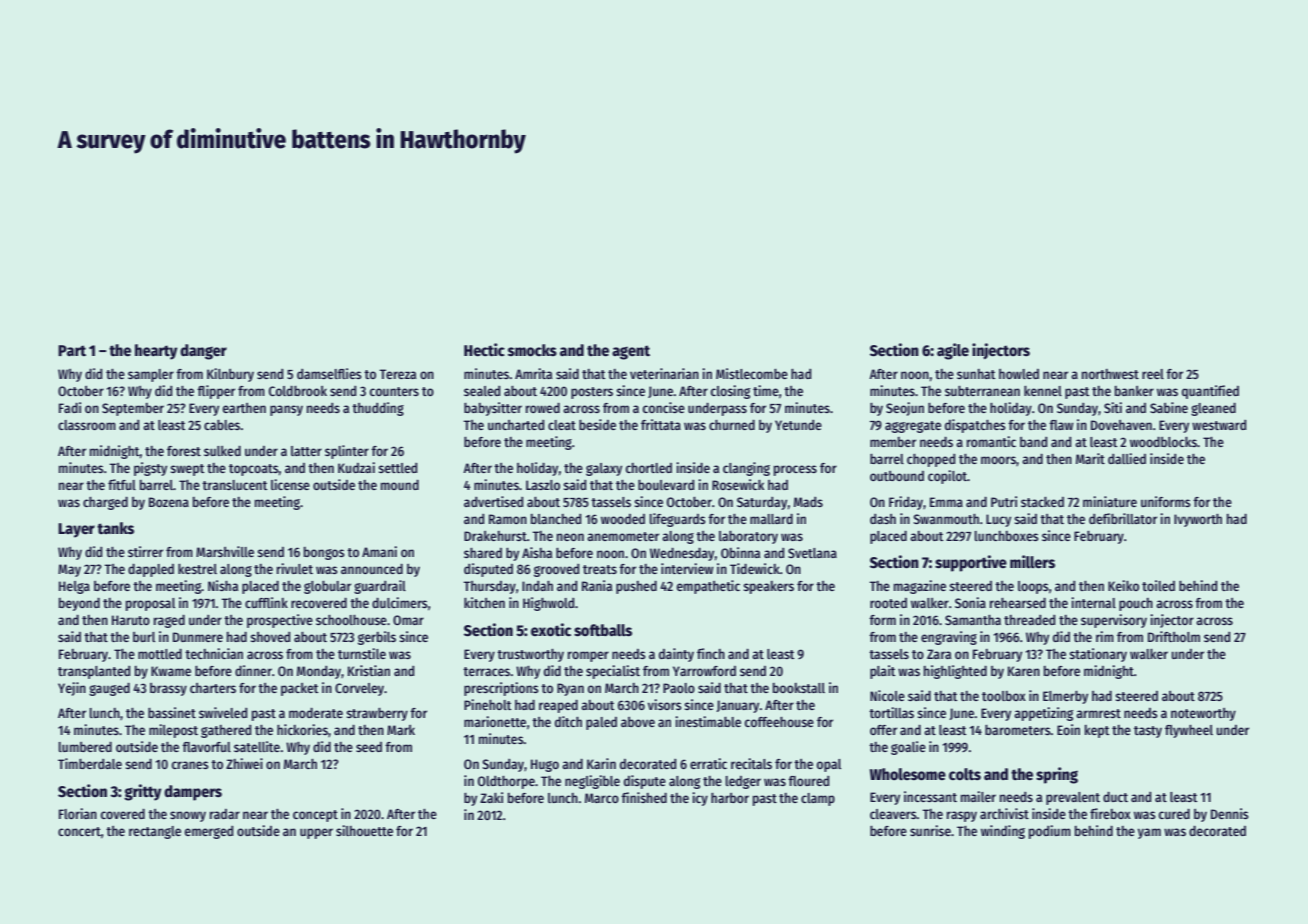 The height and width of the screenshot is (924, 1308). What do you see at coordinates (1198, 520) in the screenshot?
I see `Ivyworth` at bounding box center [1198, 520].
